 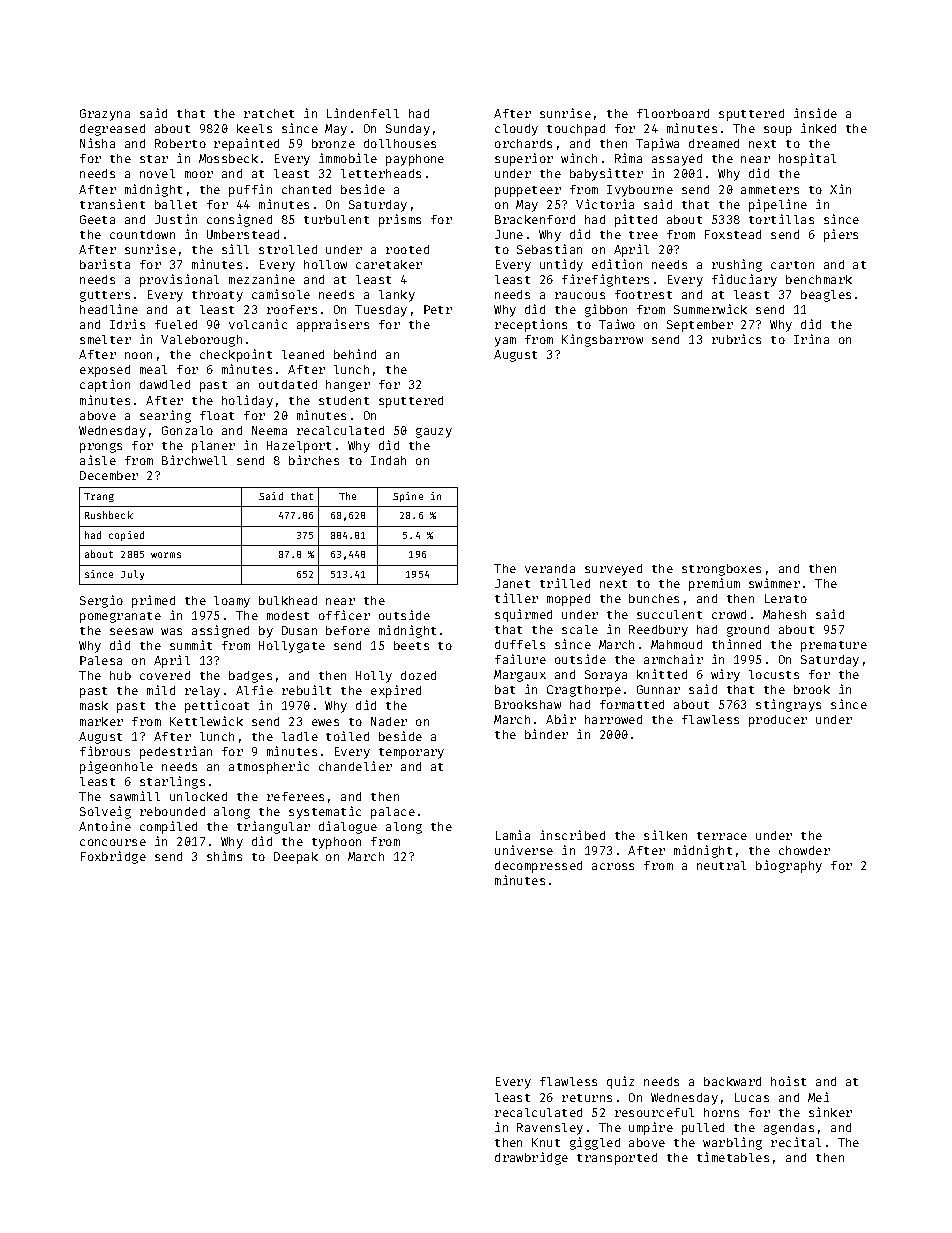 I want to click on decompressed, so click(x=538, y=867).
